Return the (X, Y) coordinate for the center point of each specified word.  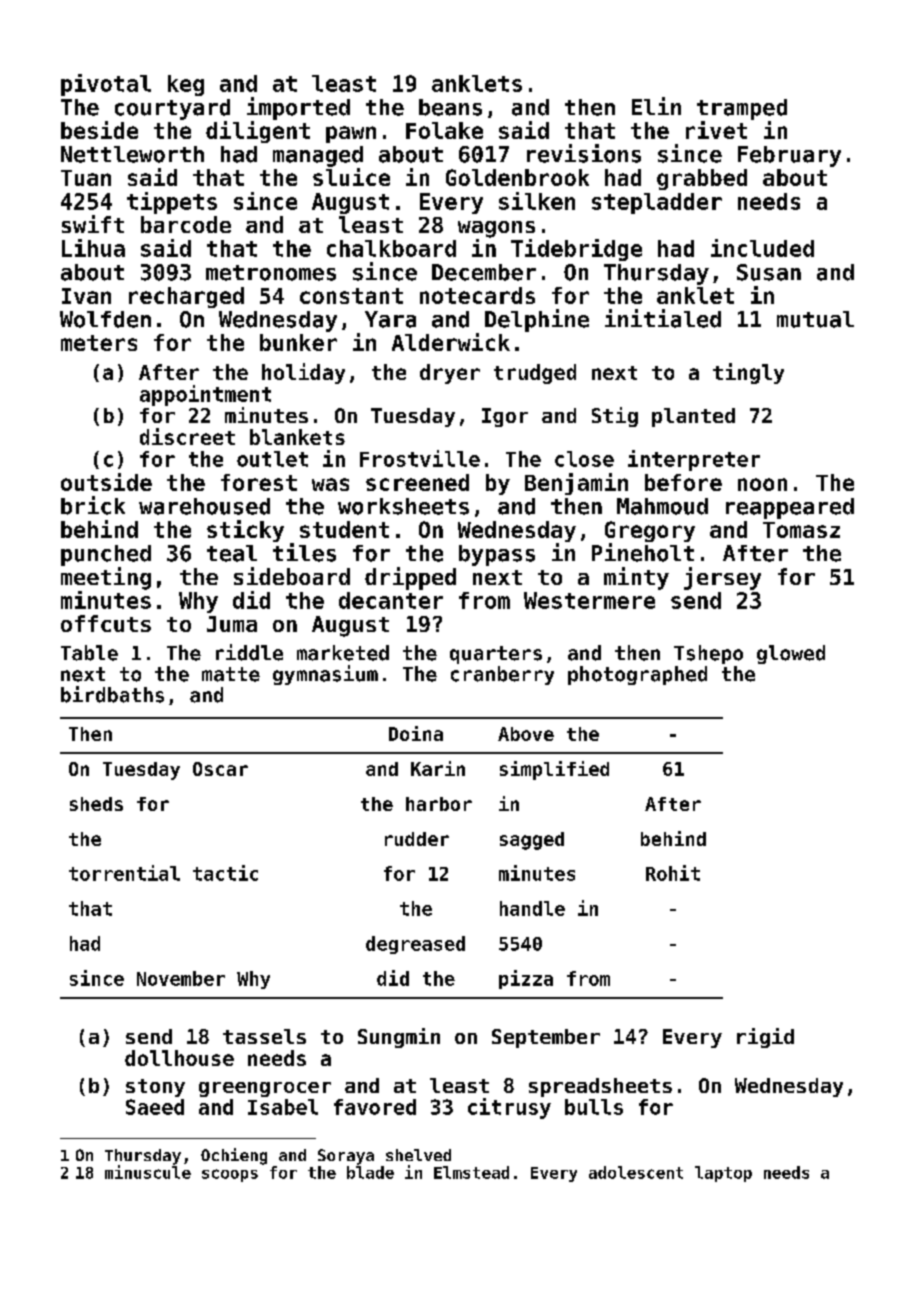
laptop (723, 1174)
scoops (230, 1175)
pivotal (106, 85)
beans (450, 107)
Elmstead (471, 1172)
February (789, 156)
